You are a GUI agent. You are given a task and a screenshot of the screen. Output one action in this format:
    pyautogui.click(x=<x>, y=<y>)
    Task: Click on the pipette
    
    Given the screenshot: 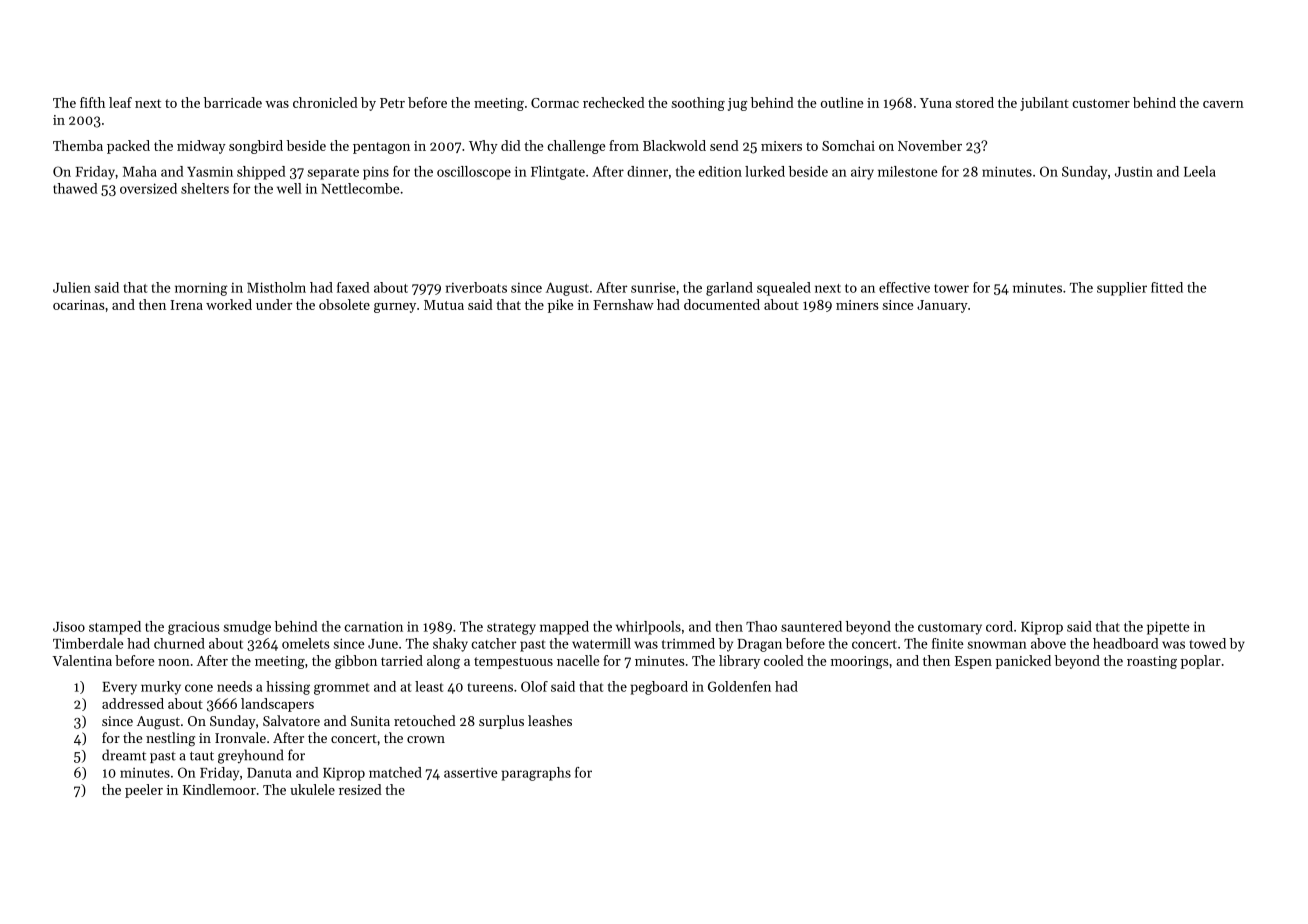 What is the action you would take?
    pyautogui.click(x=1168, y=628)
